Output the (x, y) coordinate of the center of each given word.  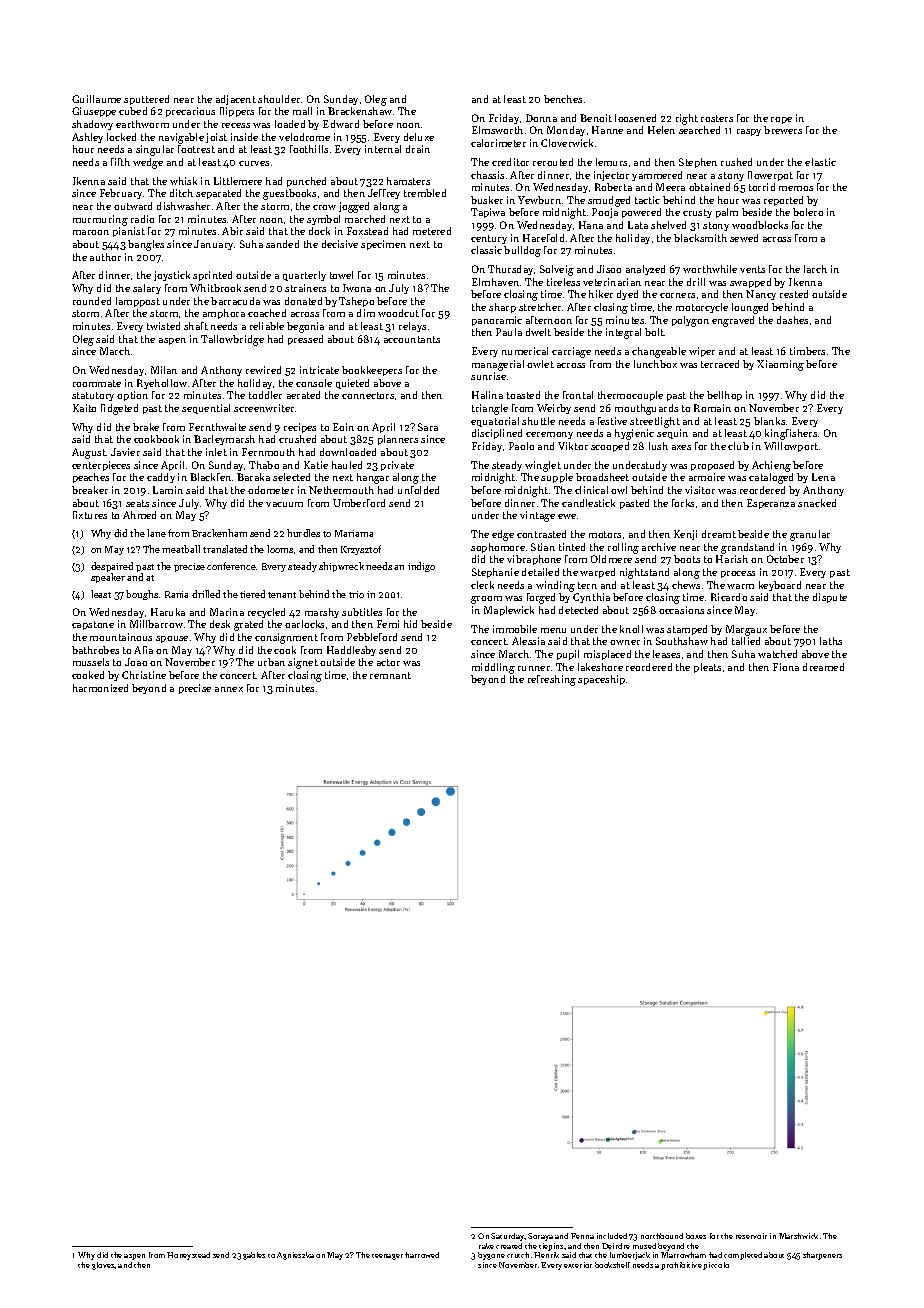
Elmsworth (497, 130)
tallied (746, 641)
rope (781, 120)
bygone (491, 1256)
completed (743, 1256)
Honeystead (188, 1256)
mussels (91, 662)
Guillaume (96, 99)
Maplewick (509, 611)
